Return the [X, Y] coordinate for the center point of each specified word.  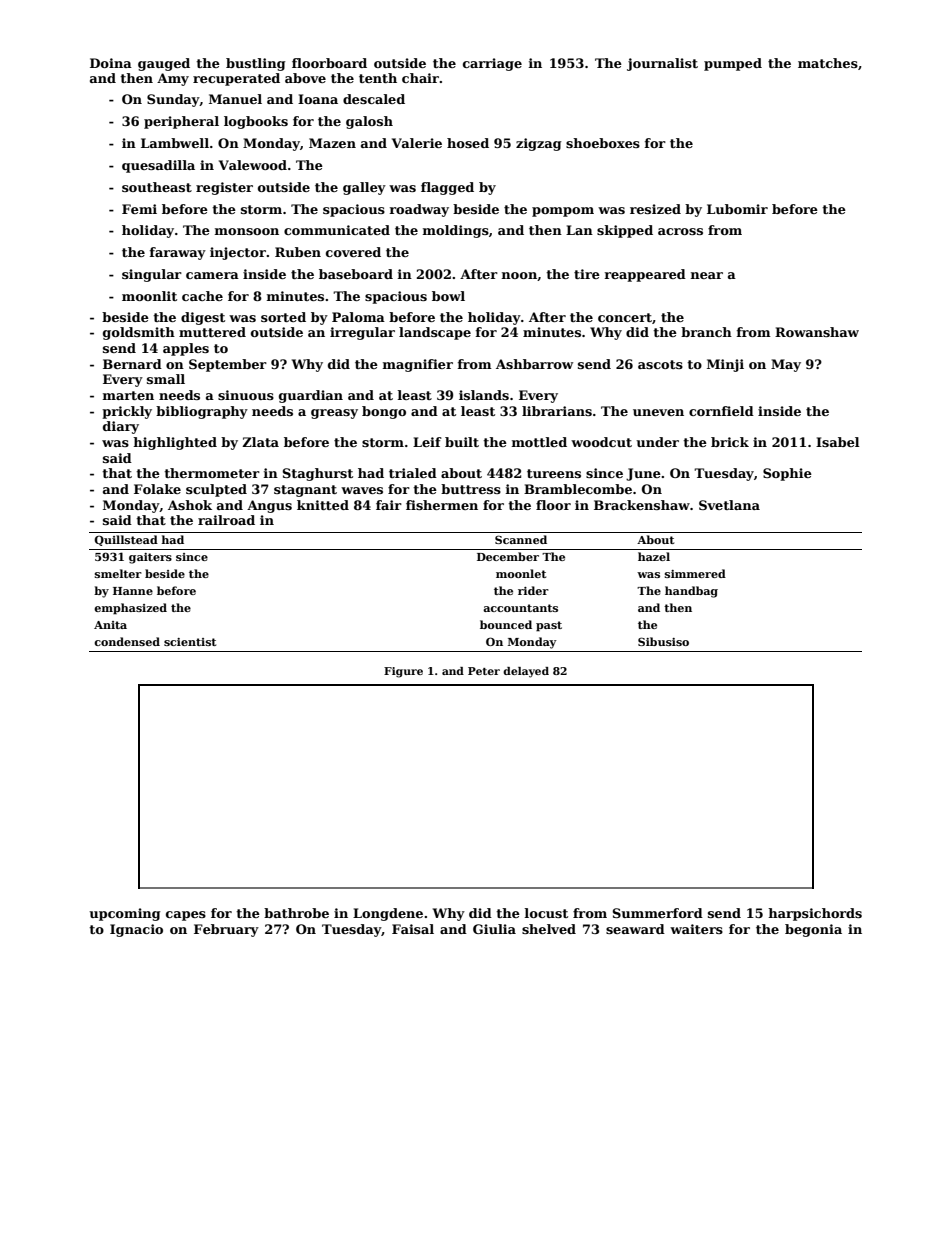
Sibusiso [663, 641]
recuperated [236, 79]
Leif [427, 442]
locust [546, 913]
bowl [448, 296]
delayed [526, 672]
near [707, 275]
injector [238, 253]
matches [828, 63]
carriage [492, 64]
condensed [127, 641]
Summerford [658, 913]
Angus [269, 506]
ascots [660, 364]
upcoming [124, 914]
